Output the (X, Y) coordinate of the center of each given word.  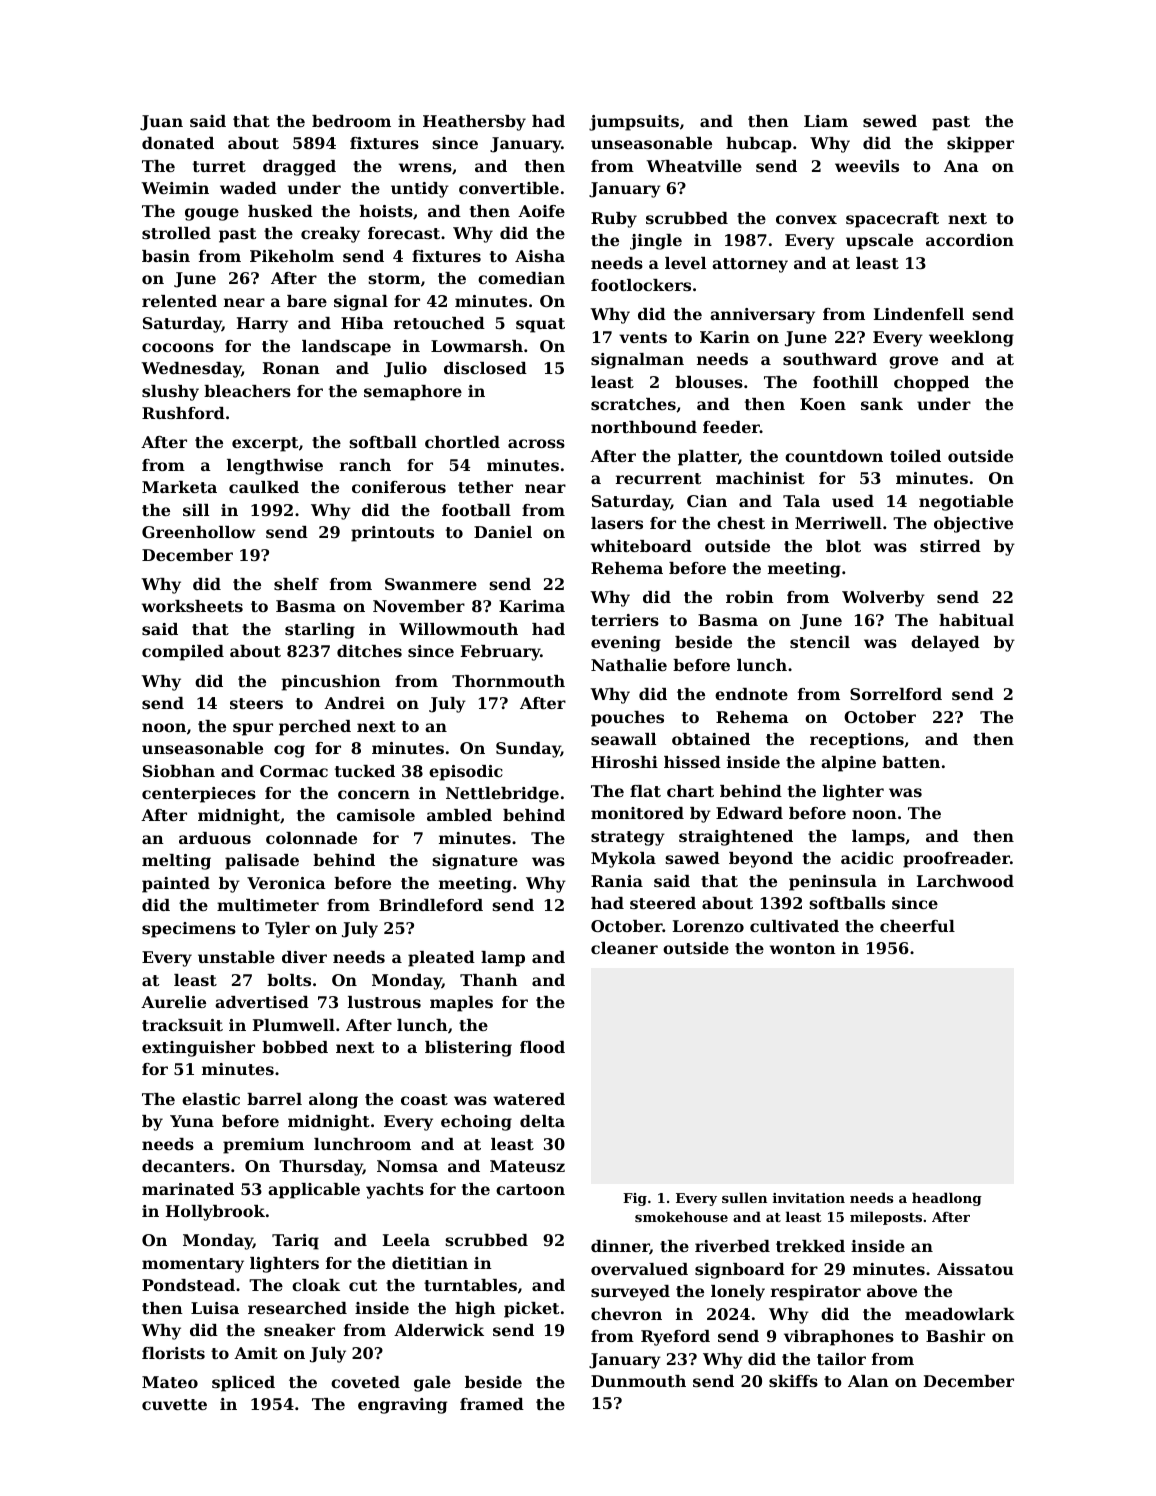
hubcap (759, 145)
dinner (620, 1247)
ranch (365, 465)
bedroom (351, 121)
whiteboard (641, 546)
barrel (274, 1099)
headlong (947, 1199)
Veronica (286, 883)
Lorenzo (708, 926)
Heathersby (474, 123)
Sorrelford (896, 694)
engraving (402, 1406)
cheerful (917, 926)
